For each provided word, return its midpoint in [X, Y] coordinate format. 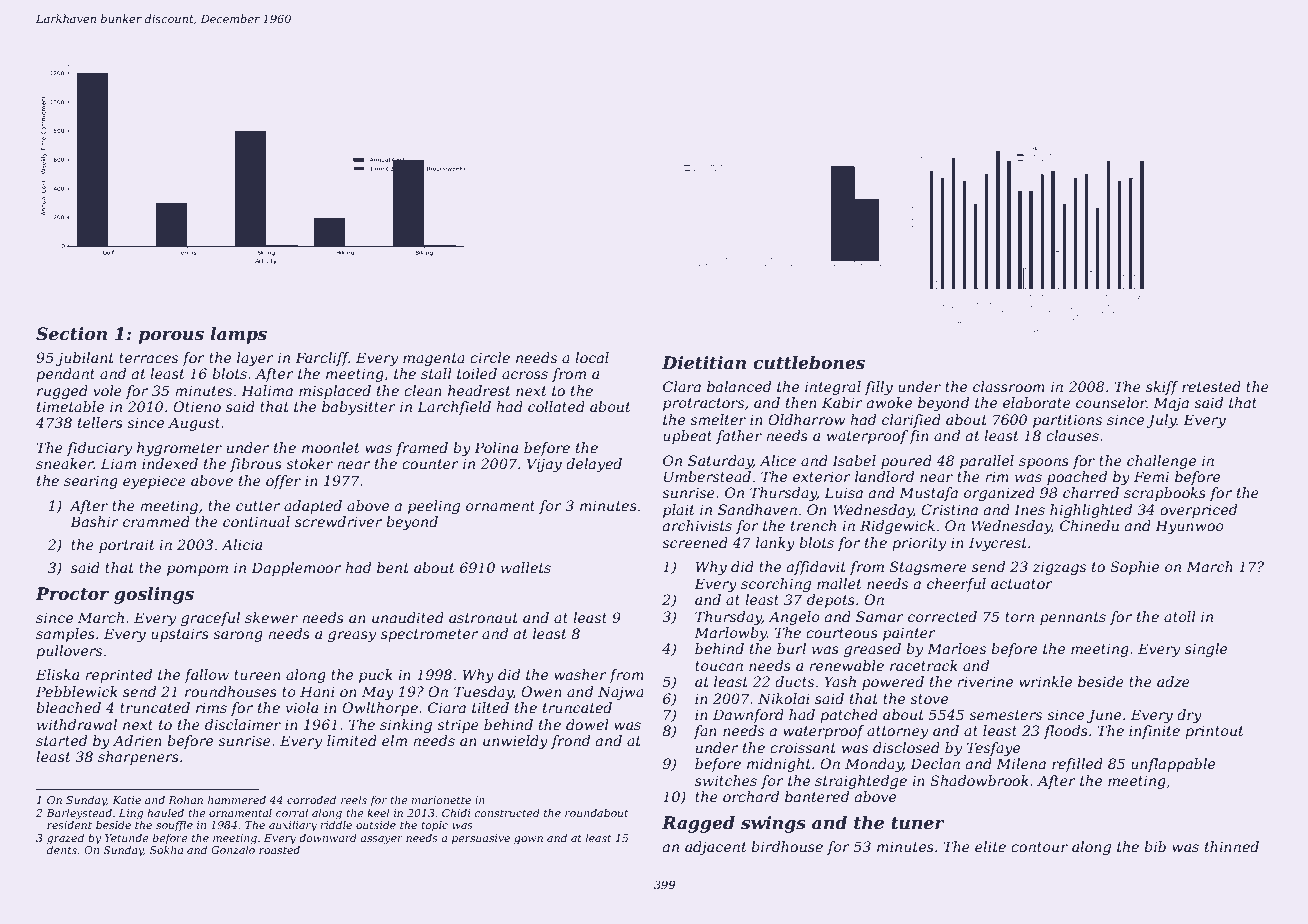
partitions [1067, 421]
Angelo [794, 618]
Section [71, 334]
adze [1173, 682]
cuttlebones [809, 363]
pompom [197, 570]
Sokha [166, 849]
